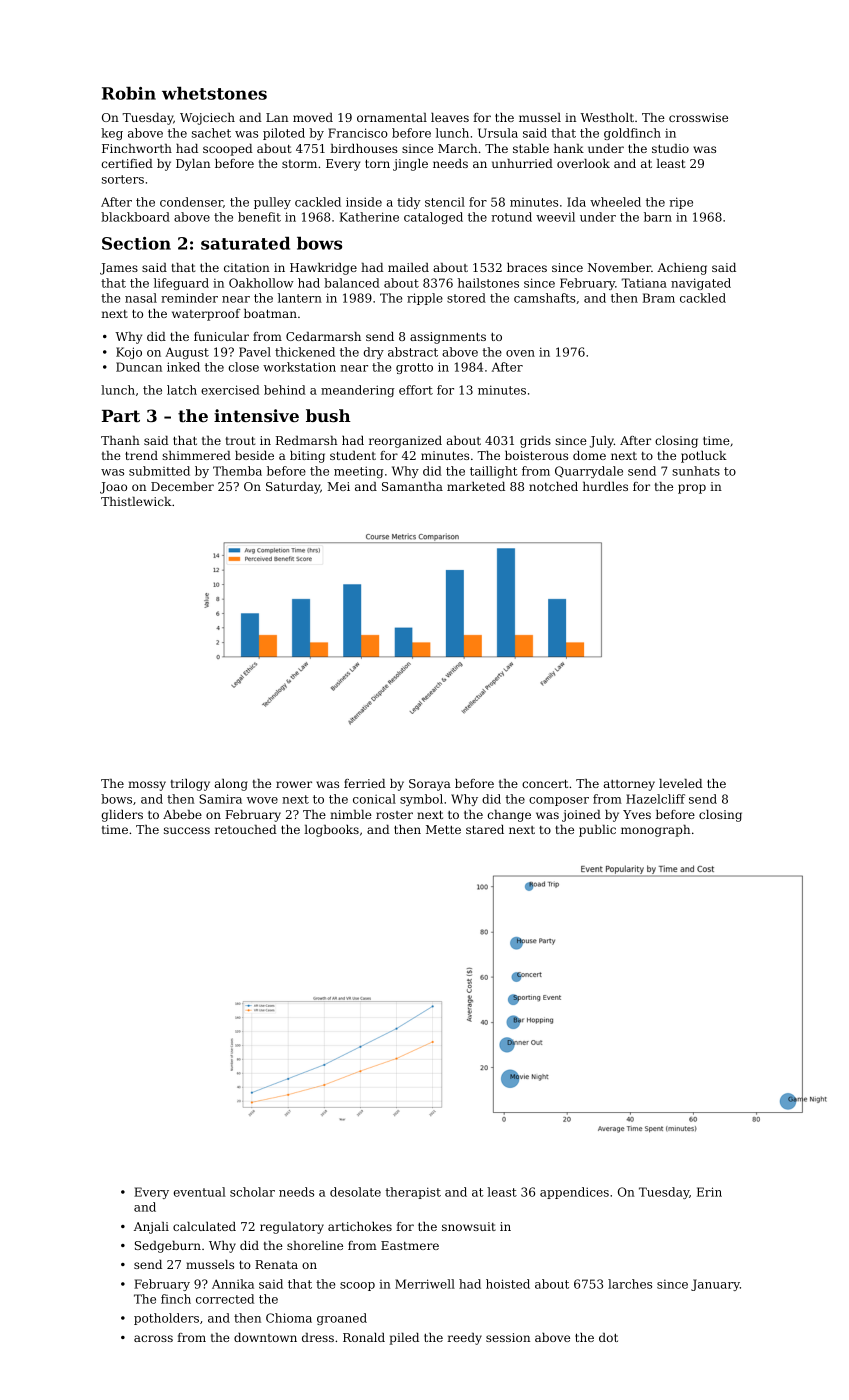 Image resolution: width=849 pixels, height=1400 pixels. Describe the element at coordinates (413, 1193) in the screenshot. I see `therapist` at that location.
